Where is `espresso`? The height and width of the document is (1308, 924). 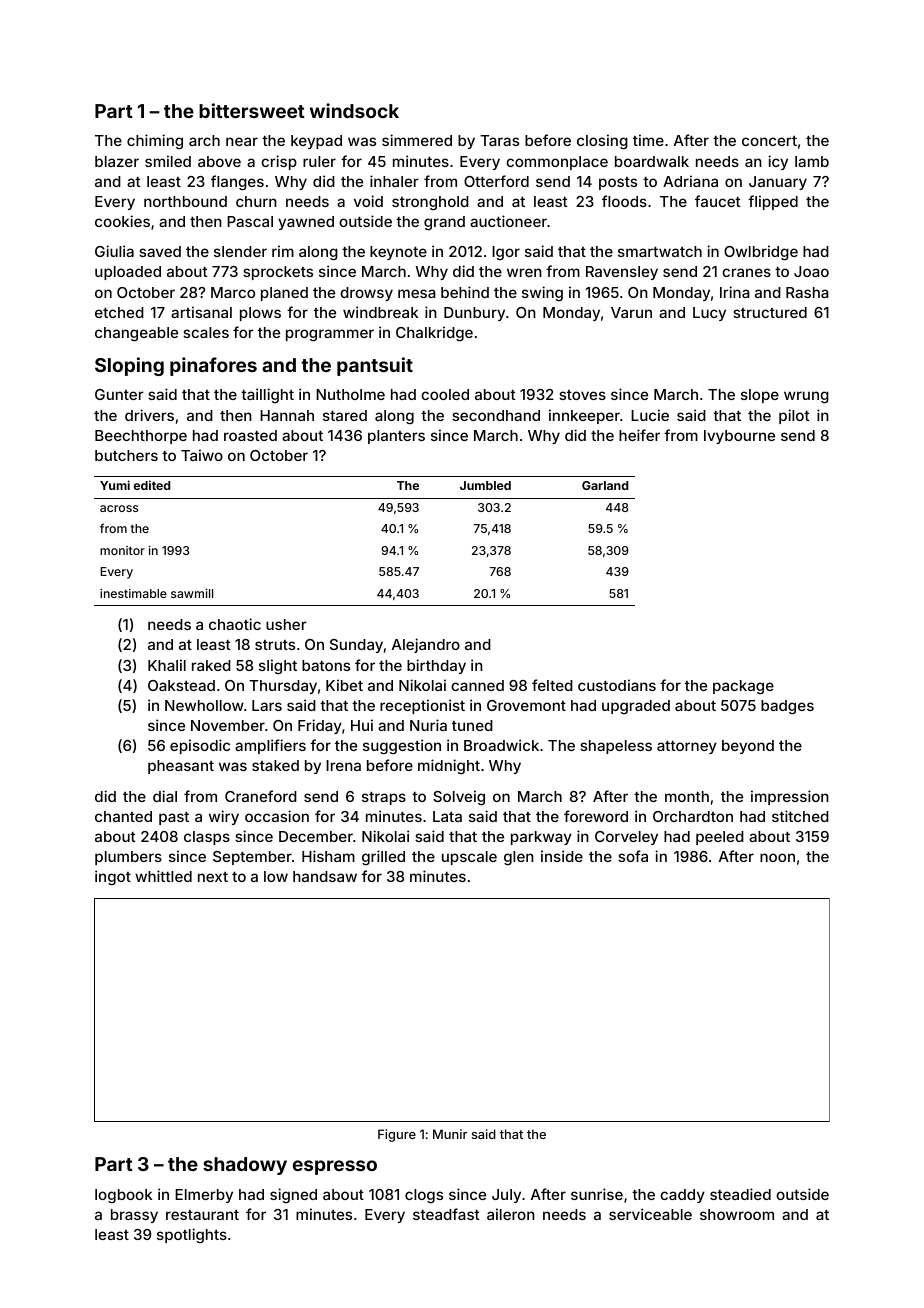 espresso is located at coordinates (335, 1167).
